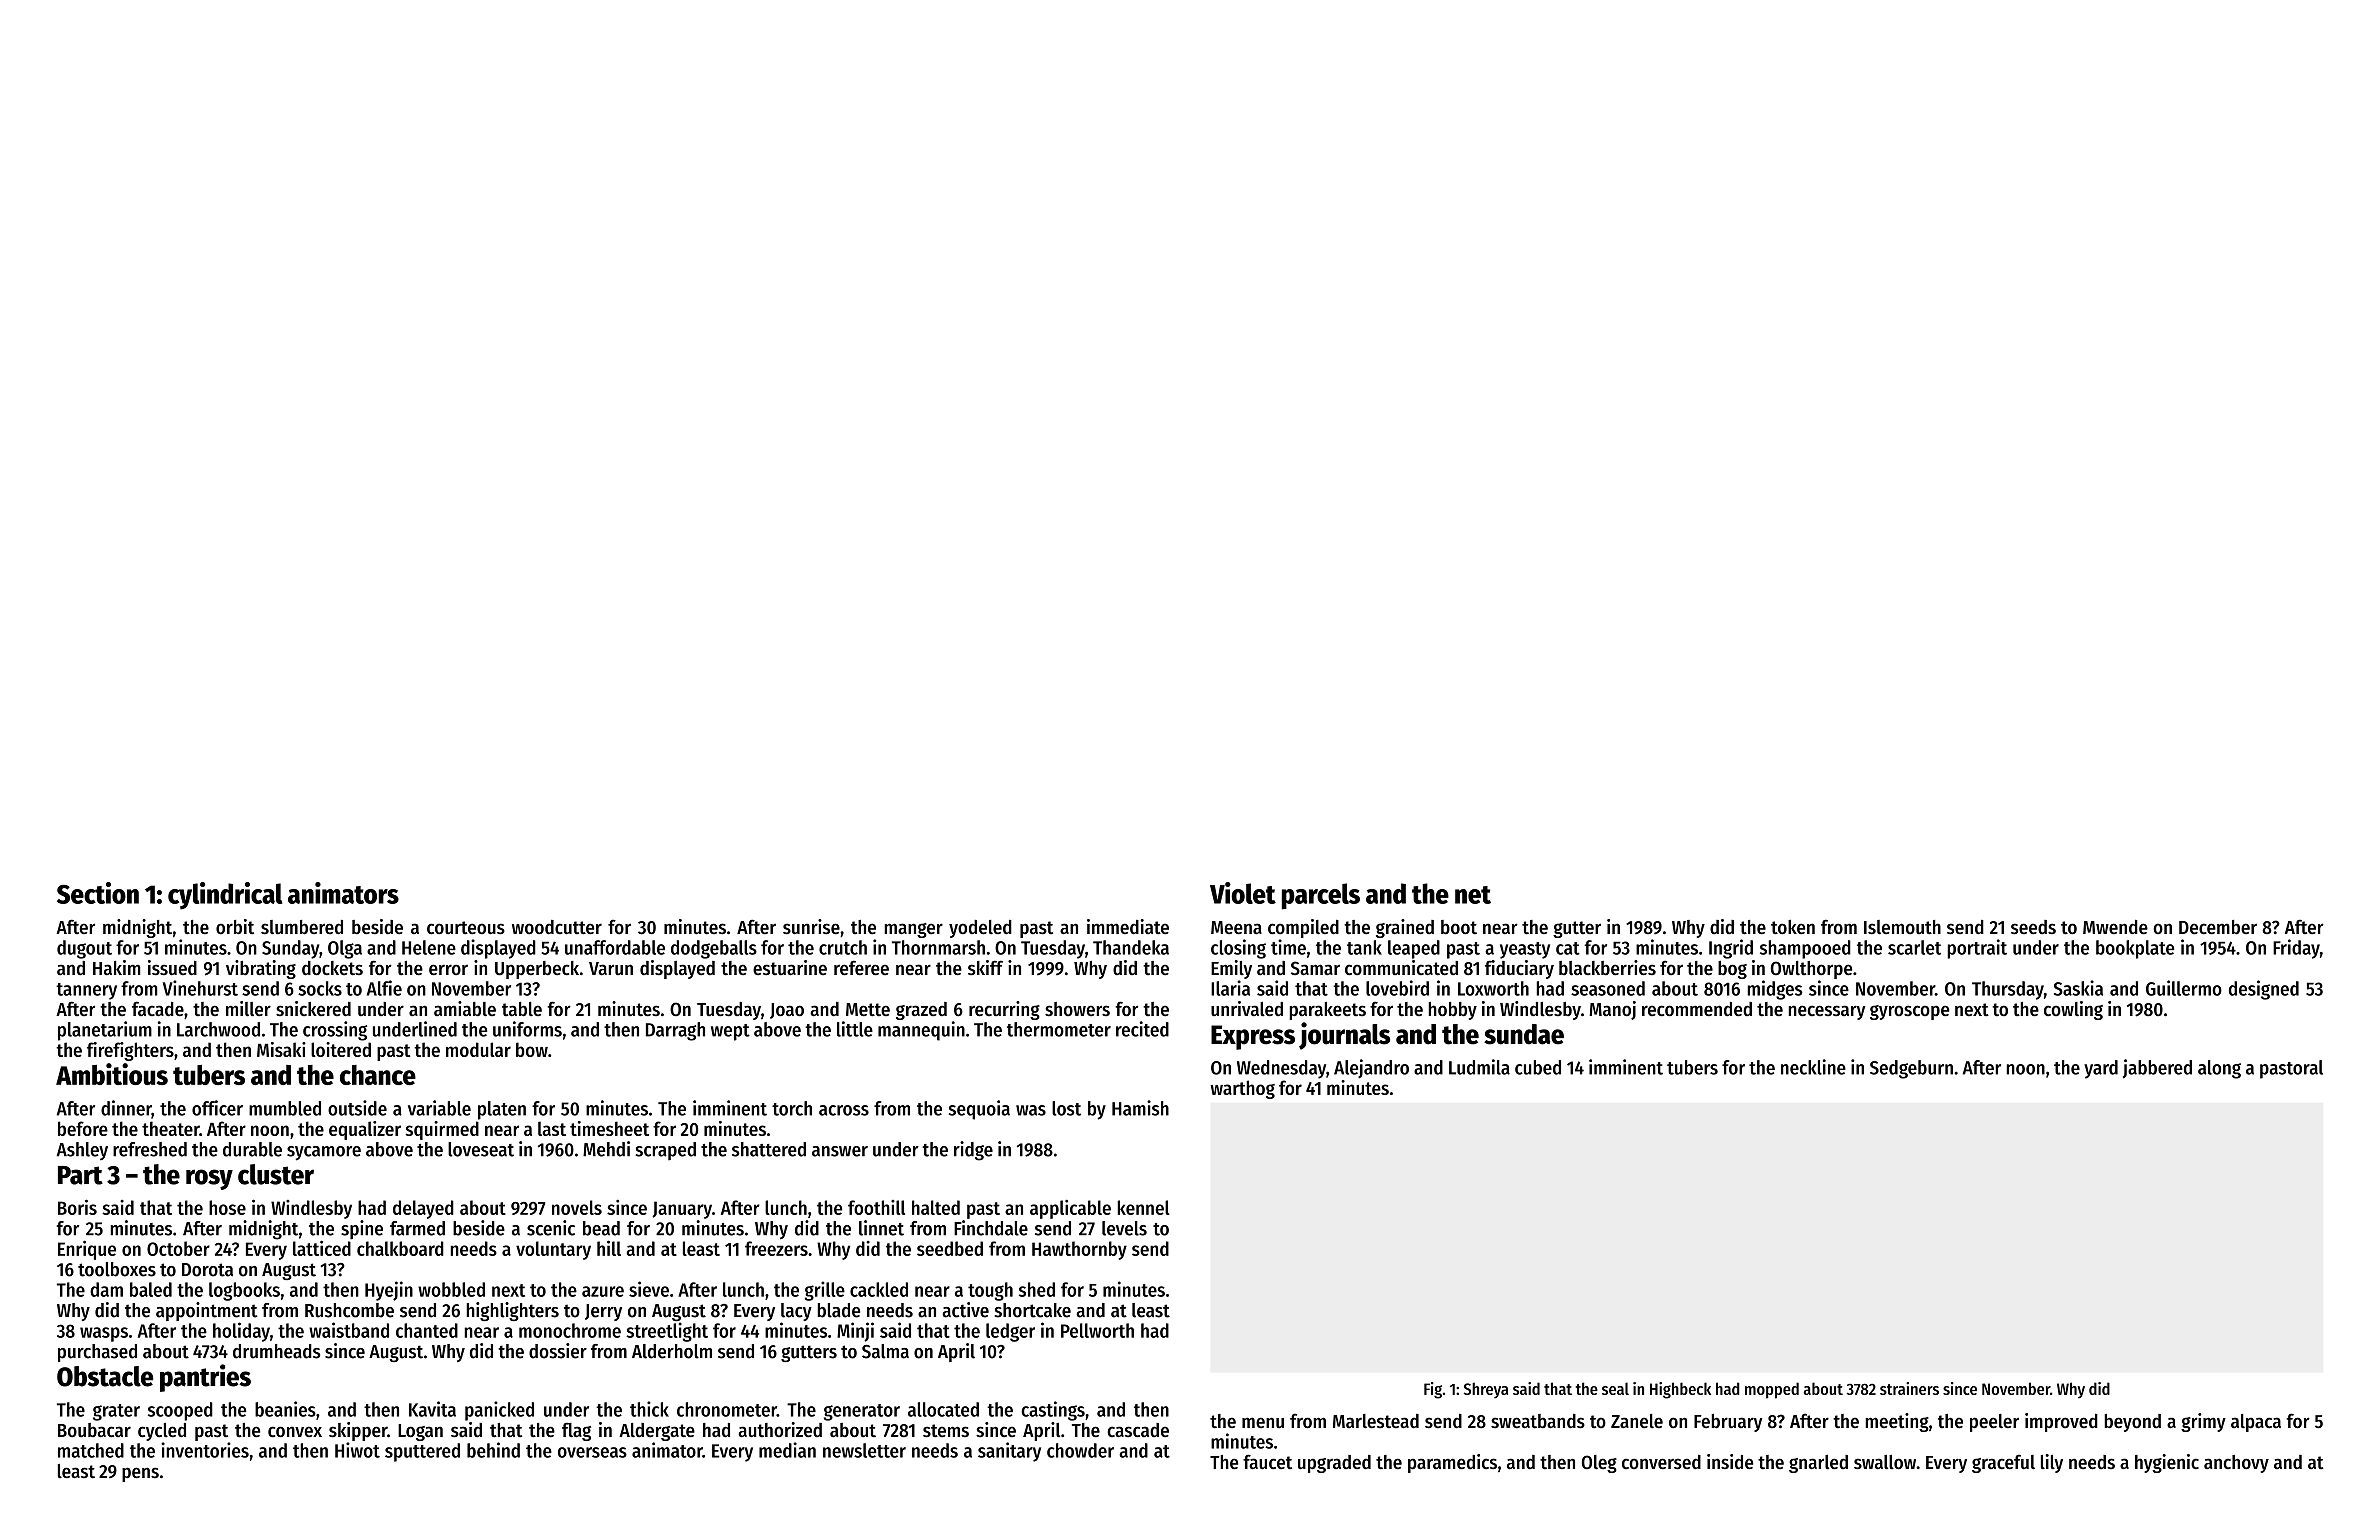  I want to click on mopped, so click(1772, 1390).
